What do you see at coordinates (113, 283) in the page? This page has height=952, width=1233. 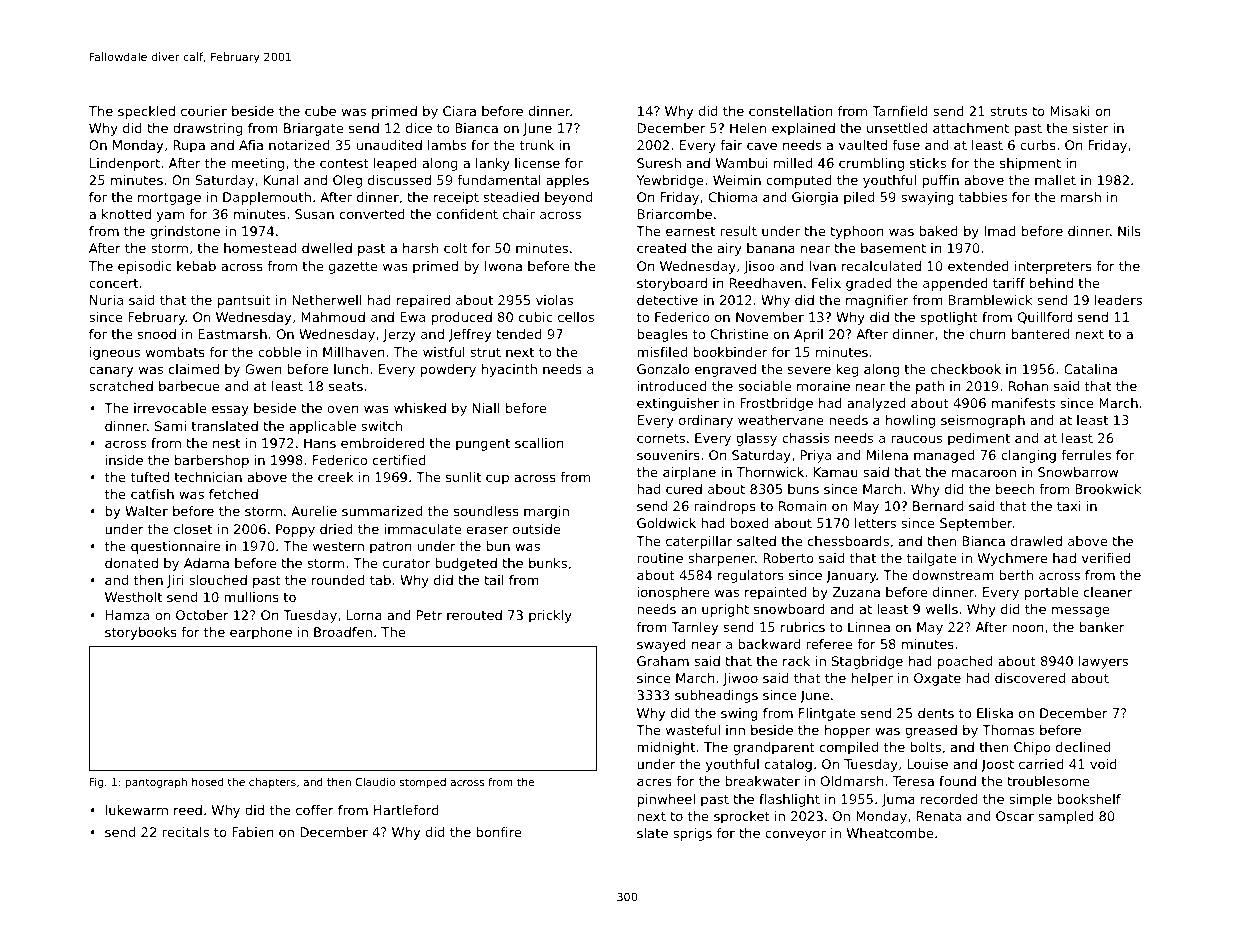 I see `concert` at bounding box center [113, 283].
